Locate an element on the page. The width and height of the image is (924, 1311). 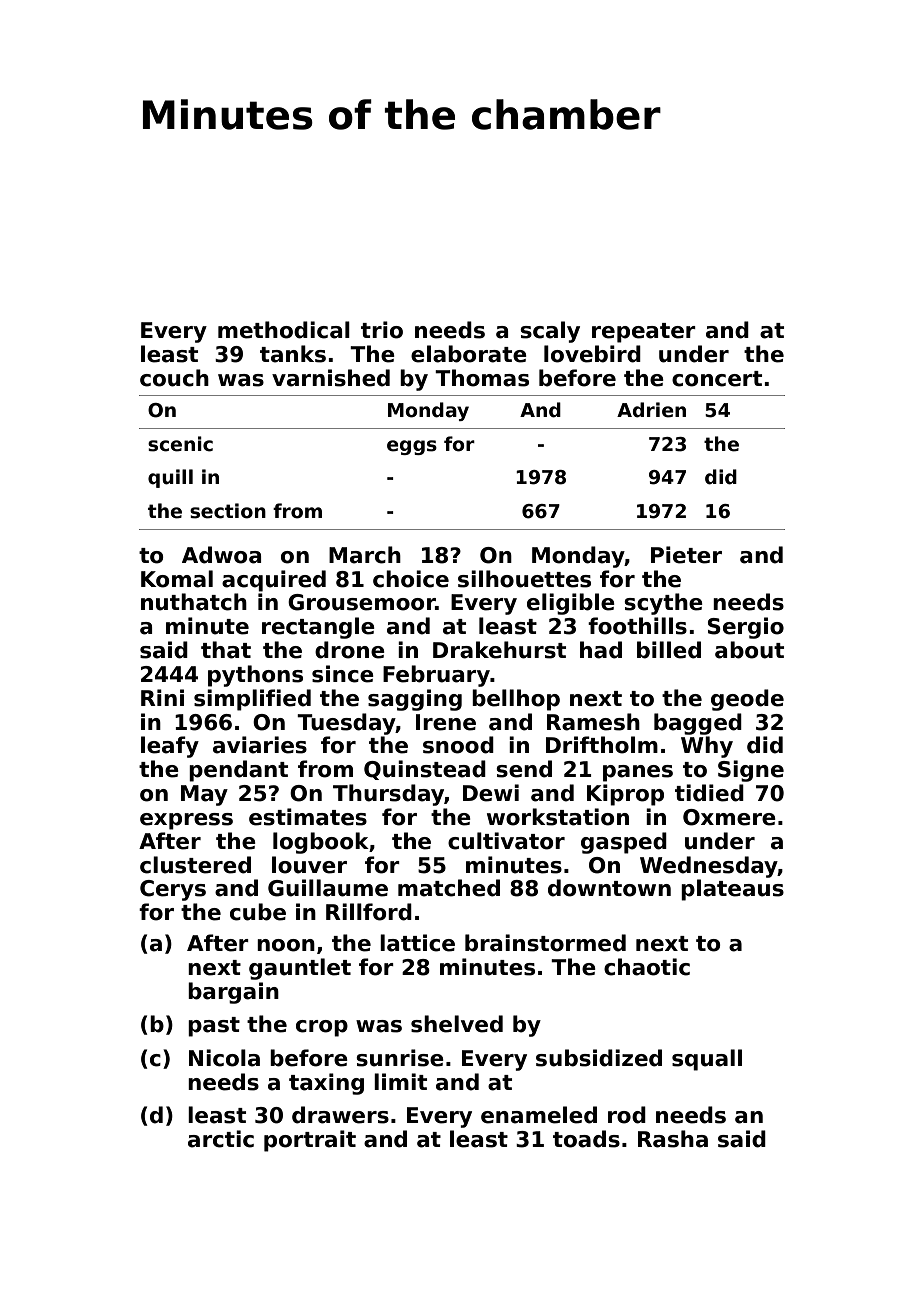
repeater is located at coordinates (644, 333).
